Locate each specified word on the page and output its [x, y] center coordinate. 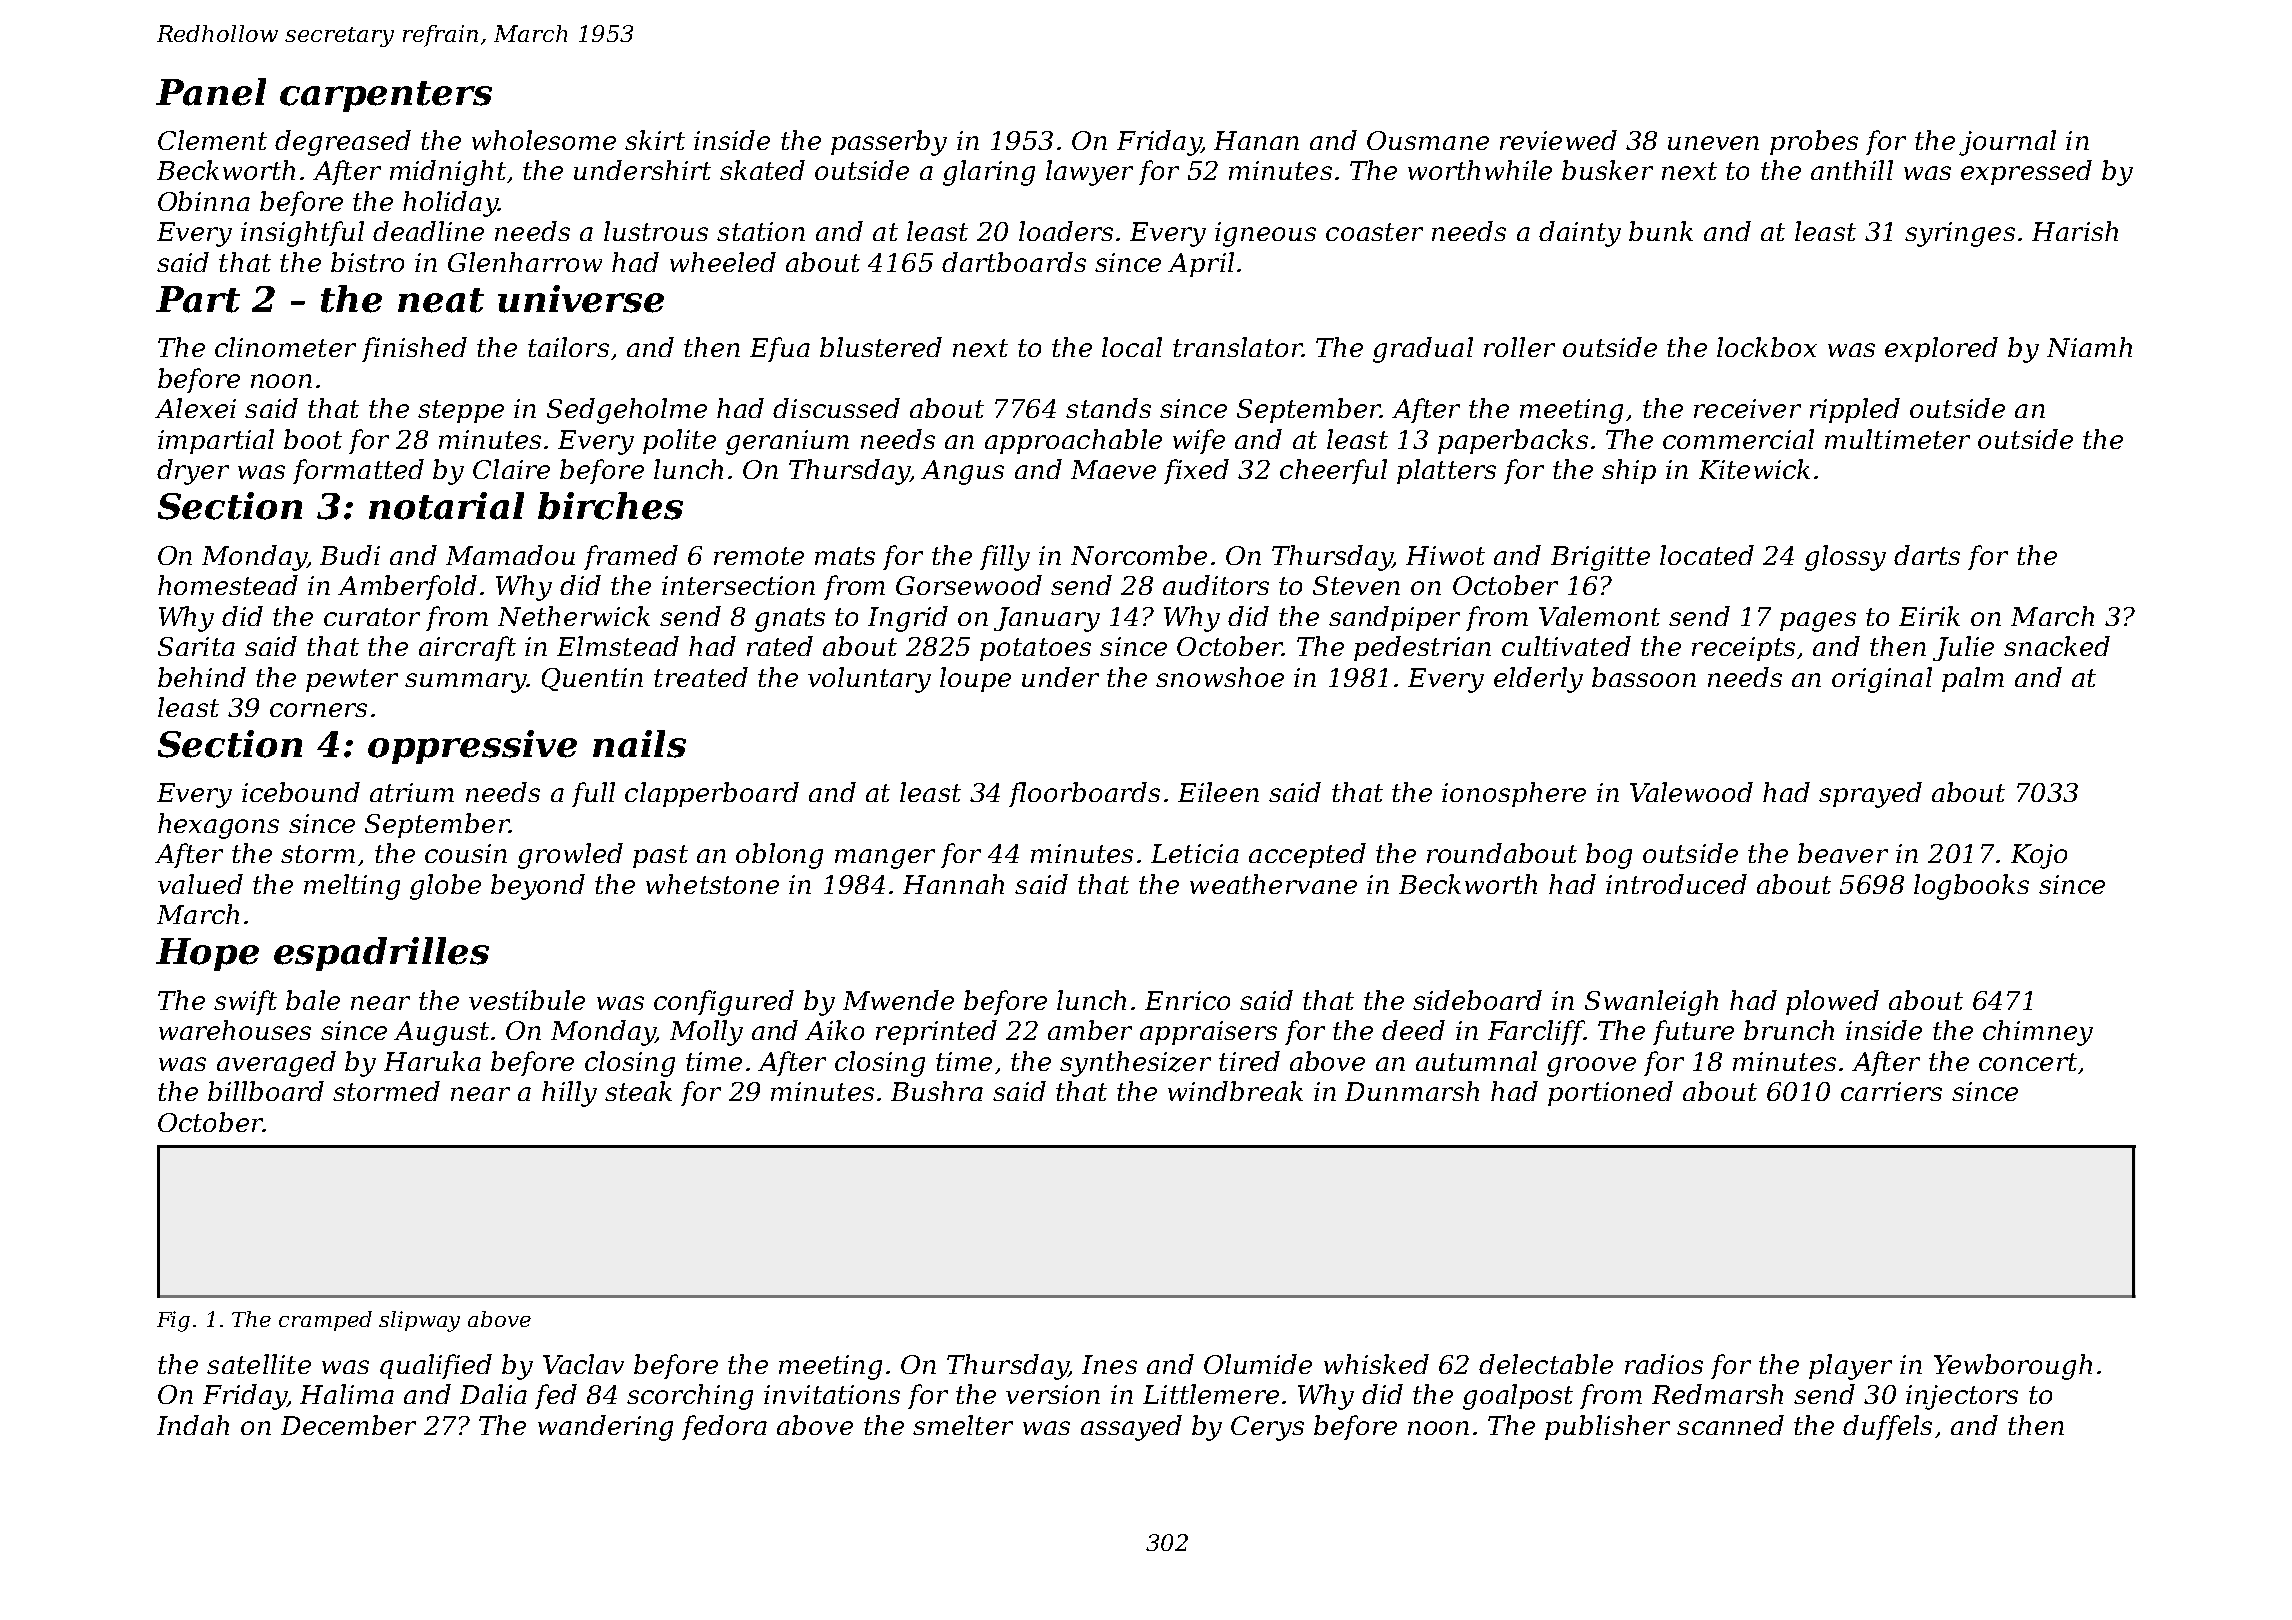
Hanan [1256, 140]
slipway [419, 1321]
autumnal [1476, 1061]
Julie [1963, 648]
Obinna [204, 201]
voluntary [869, 680]
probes [1814, 142]
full [593, 794]
